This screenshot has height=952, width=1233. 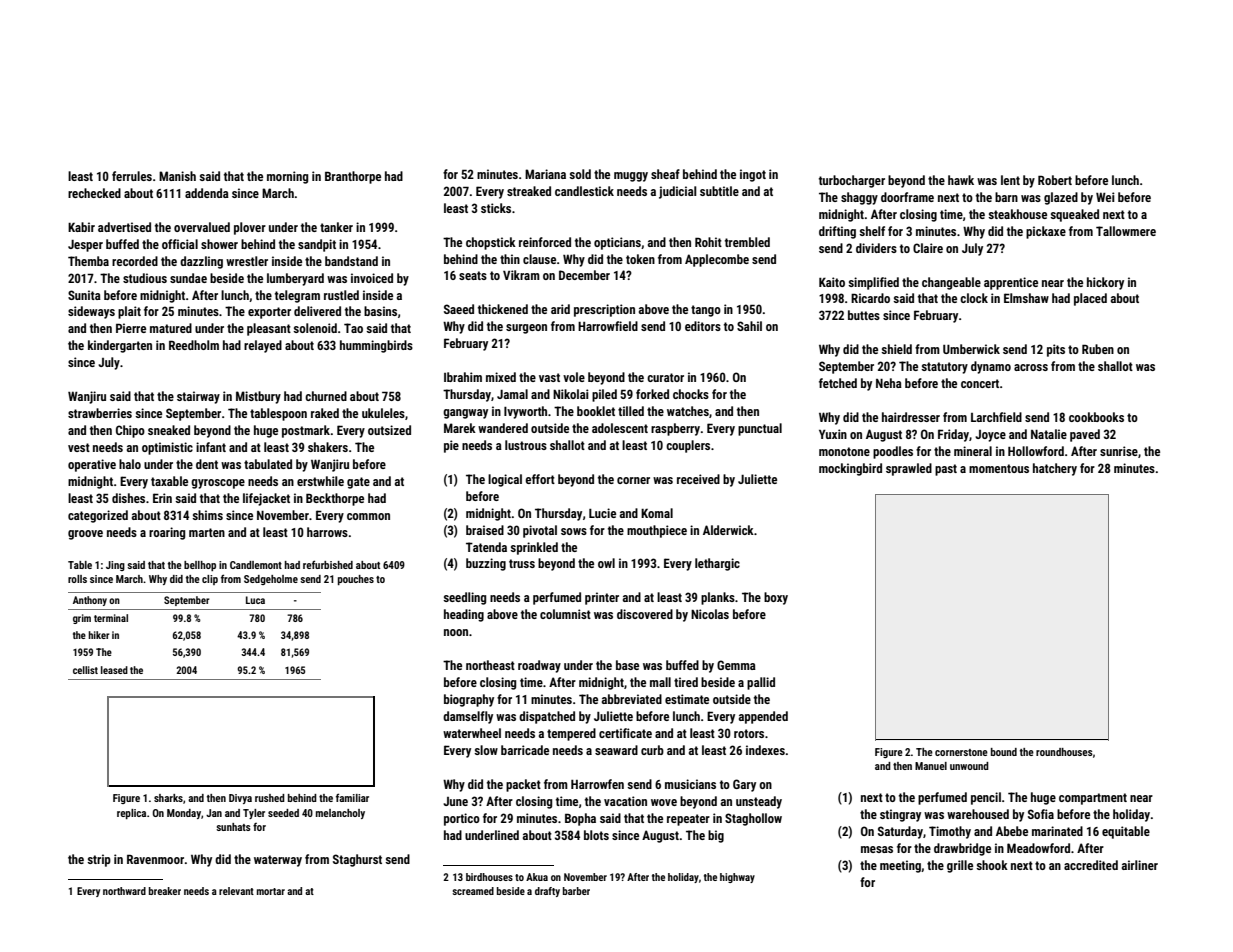 What do you see at coordinates (928, 248) in the screenshot?
I see `Claire` at bounding box center [928, 248].
